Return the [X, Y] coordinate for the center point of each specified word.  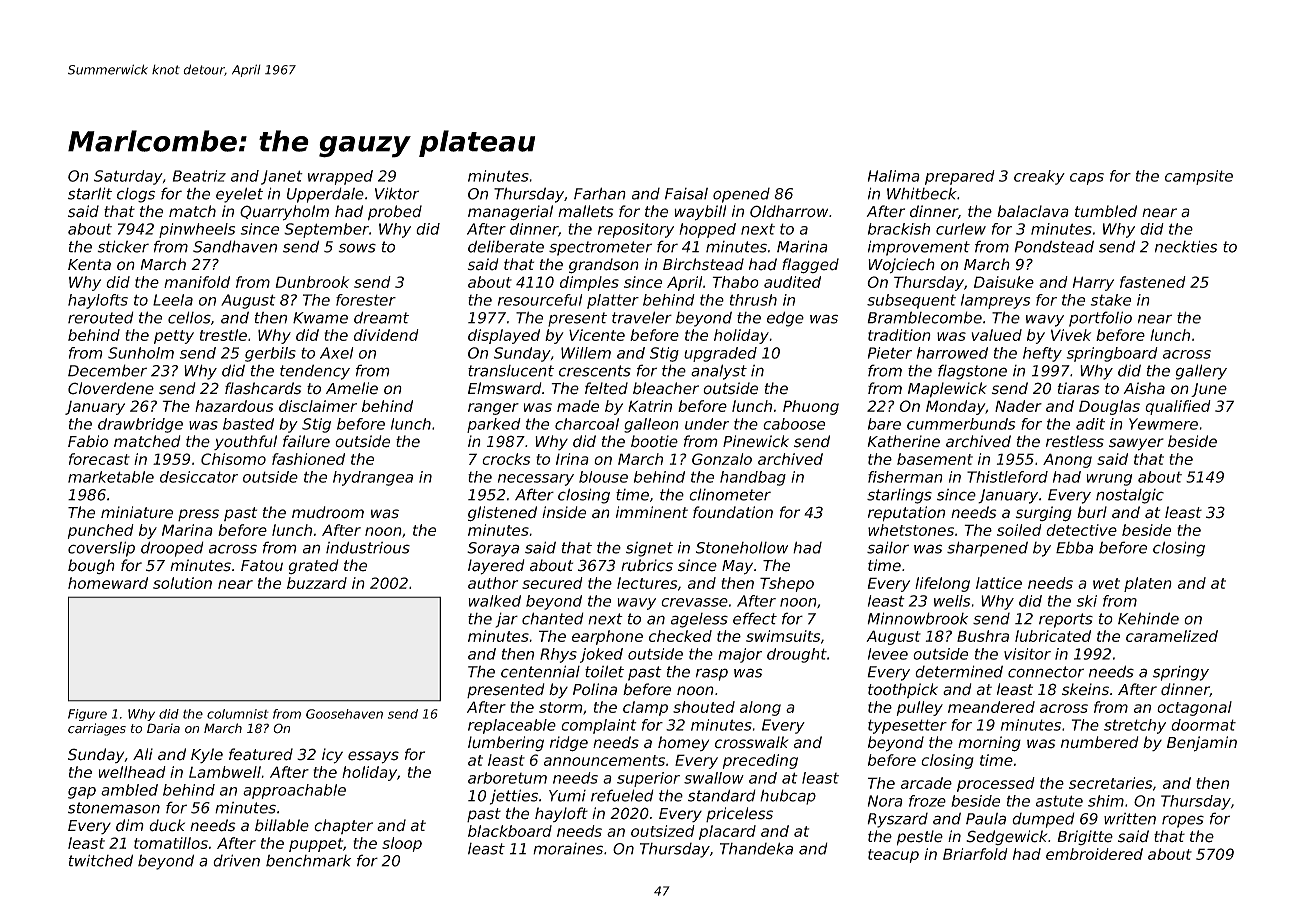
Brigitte [1085, 837]
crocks [506, 459]
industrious [368, 547]
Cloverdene [111, 388]
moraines [568, 849]
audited [792, 282]
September [326, 230]
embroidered [1094, 854]
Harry [1093, 283]
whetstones [911, 530]
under [707, 424]
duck [167, 825]
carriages [97, 729]
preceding [760, 761]
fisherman [905, 477]
